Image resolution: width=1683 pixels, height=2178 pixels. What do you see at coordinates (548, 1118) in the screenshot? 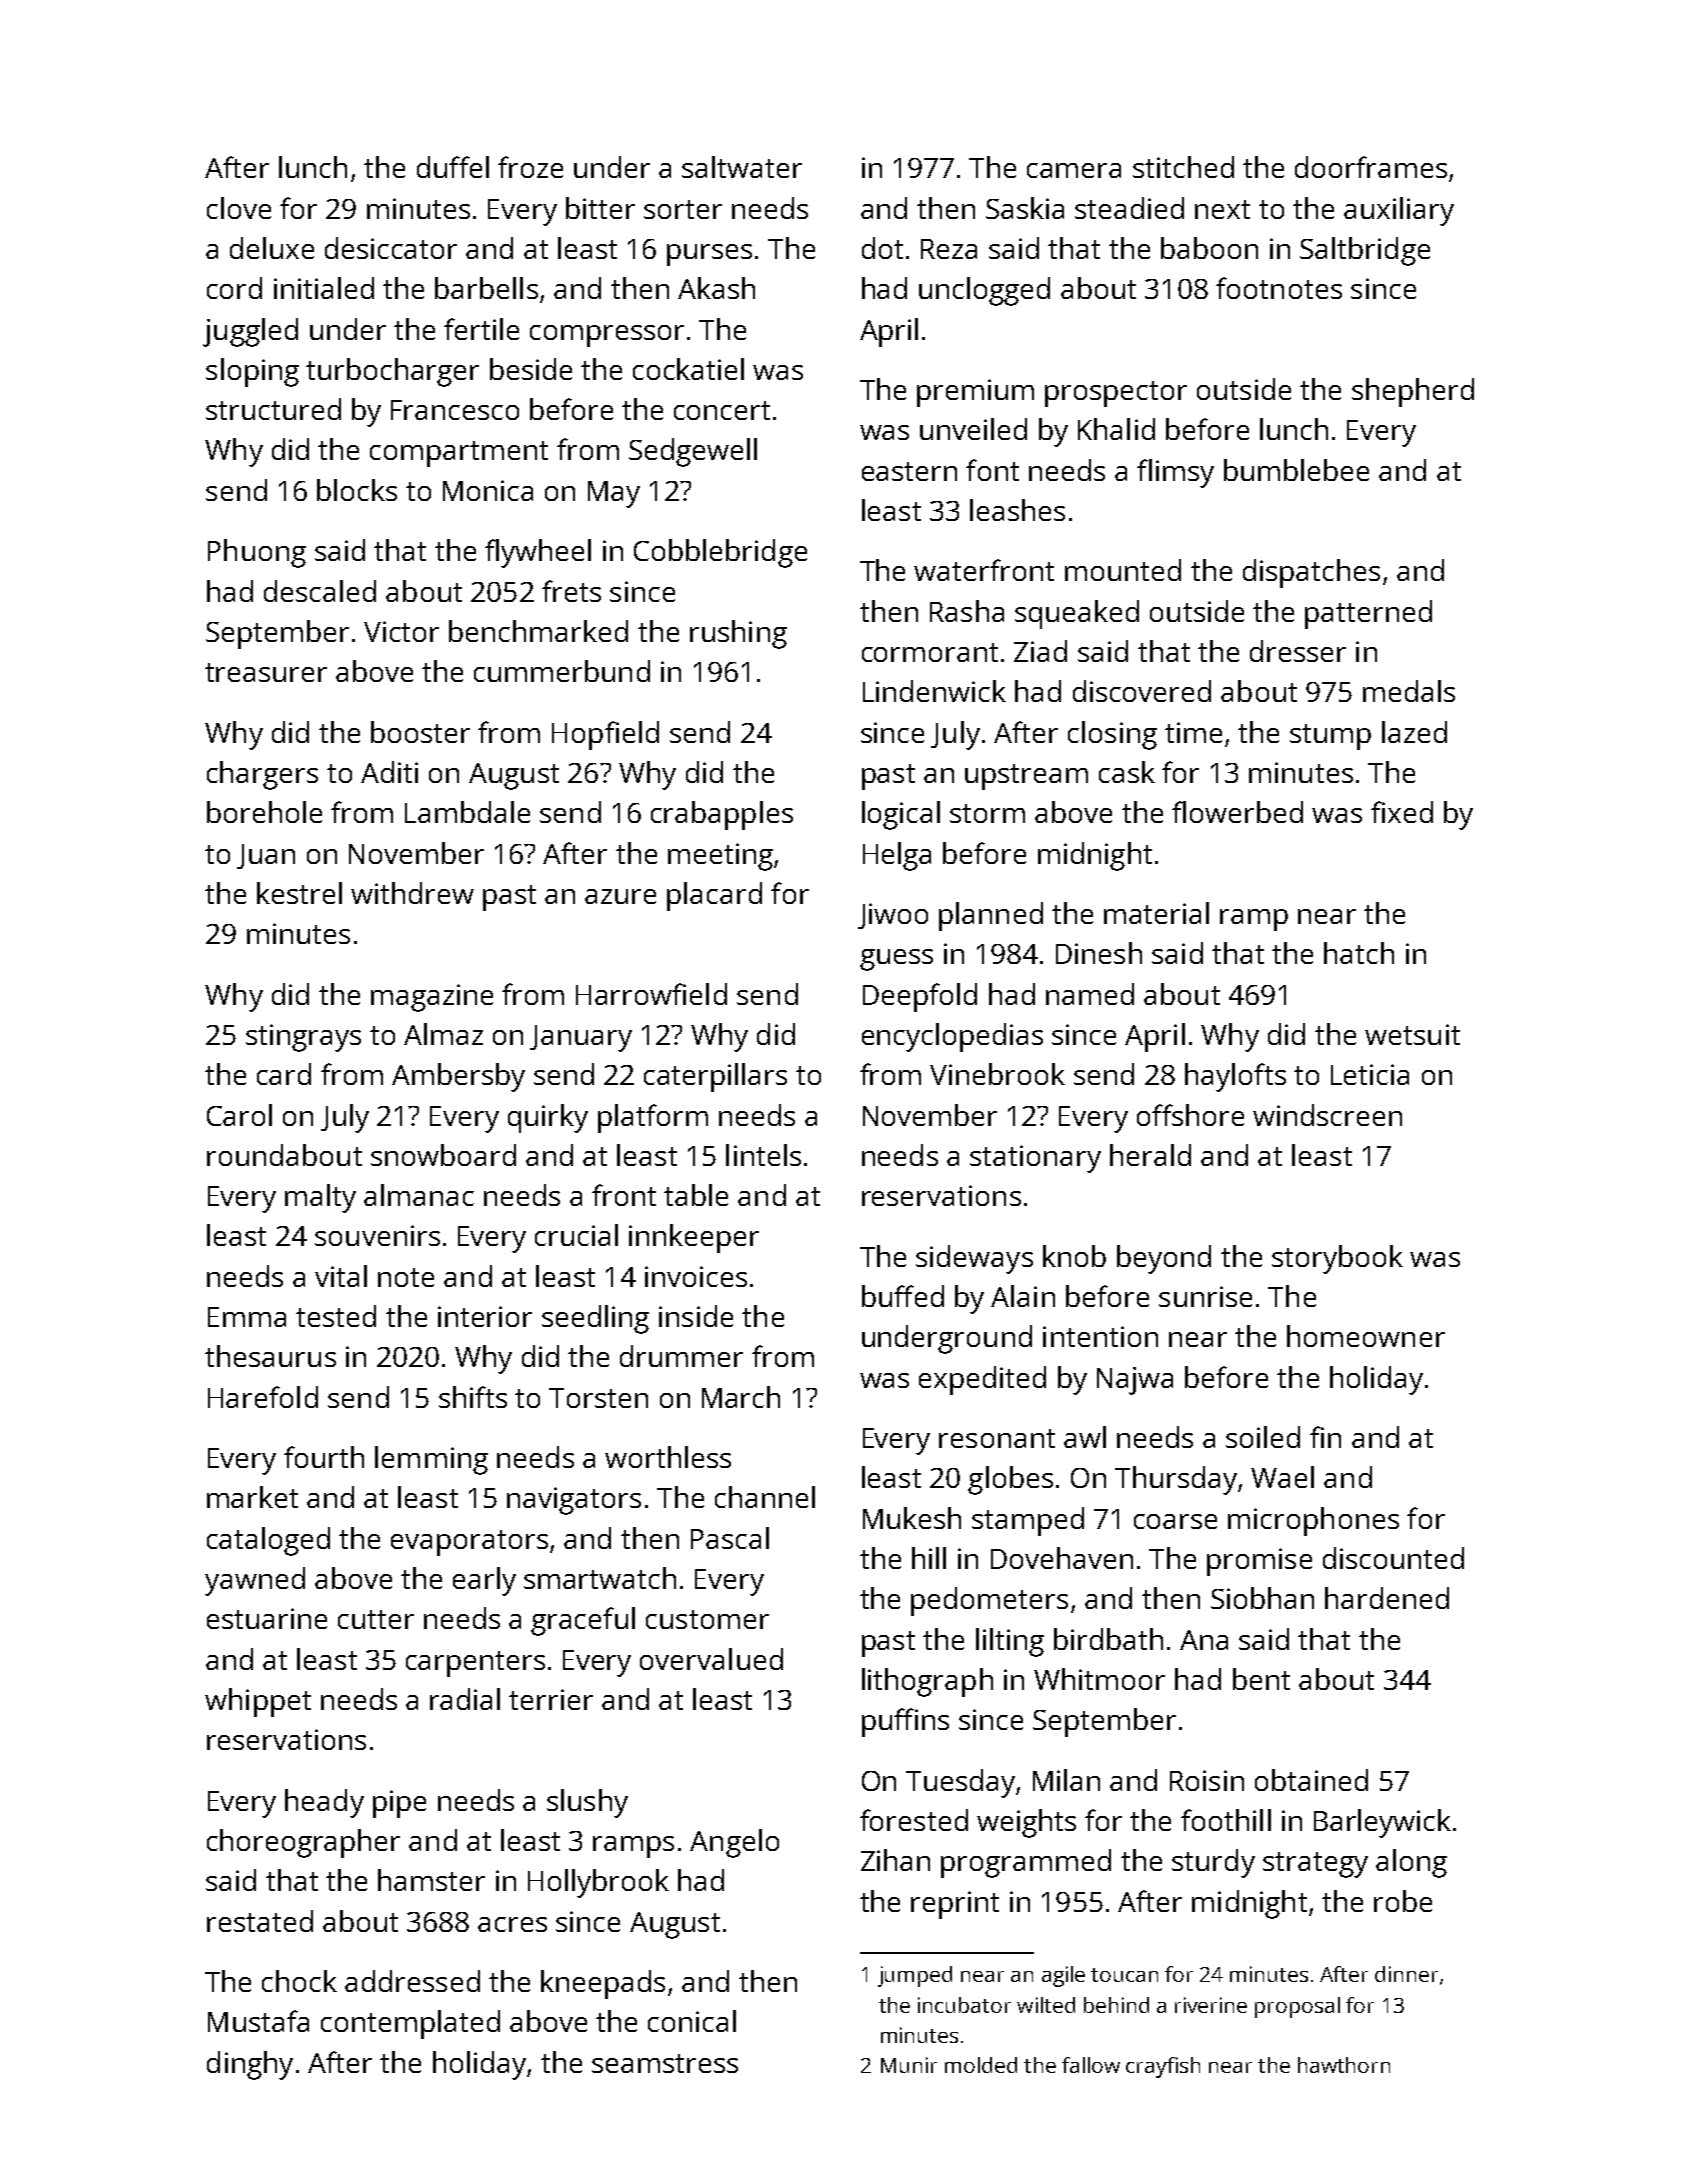
I see `quirky` at bounding box center [548, 1118].
